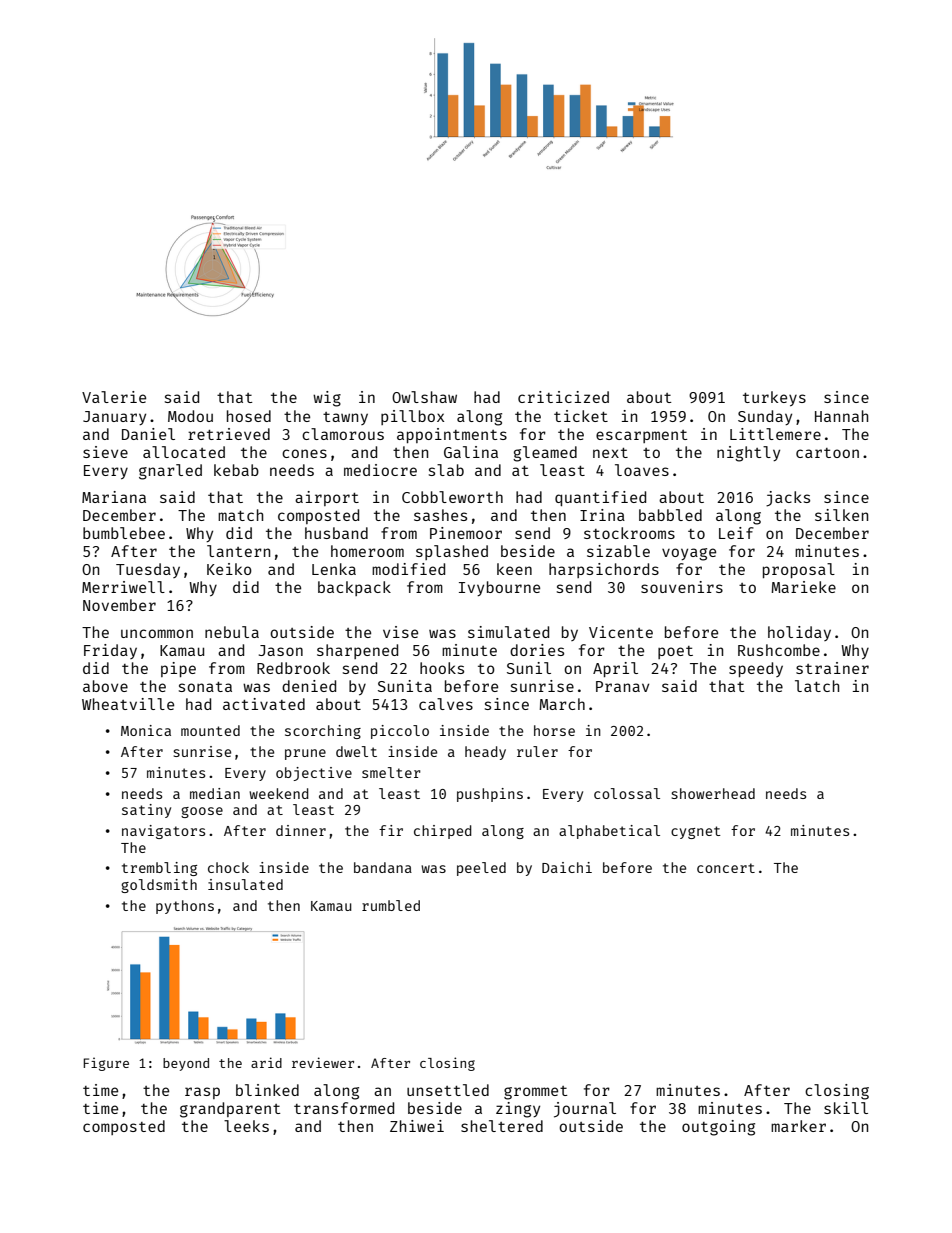  I want to click on Leif, so click(736, 533).
